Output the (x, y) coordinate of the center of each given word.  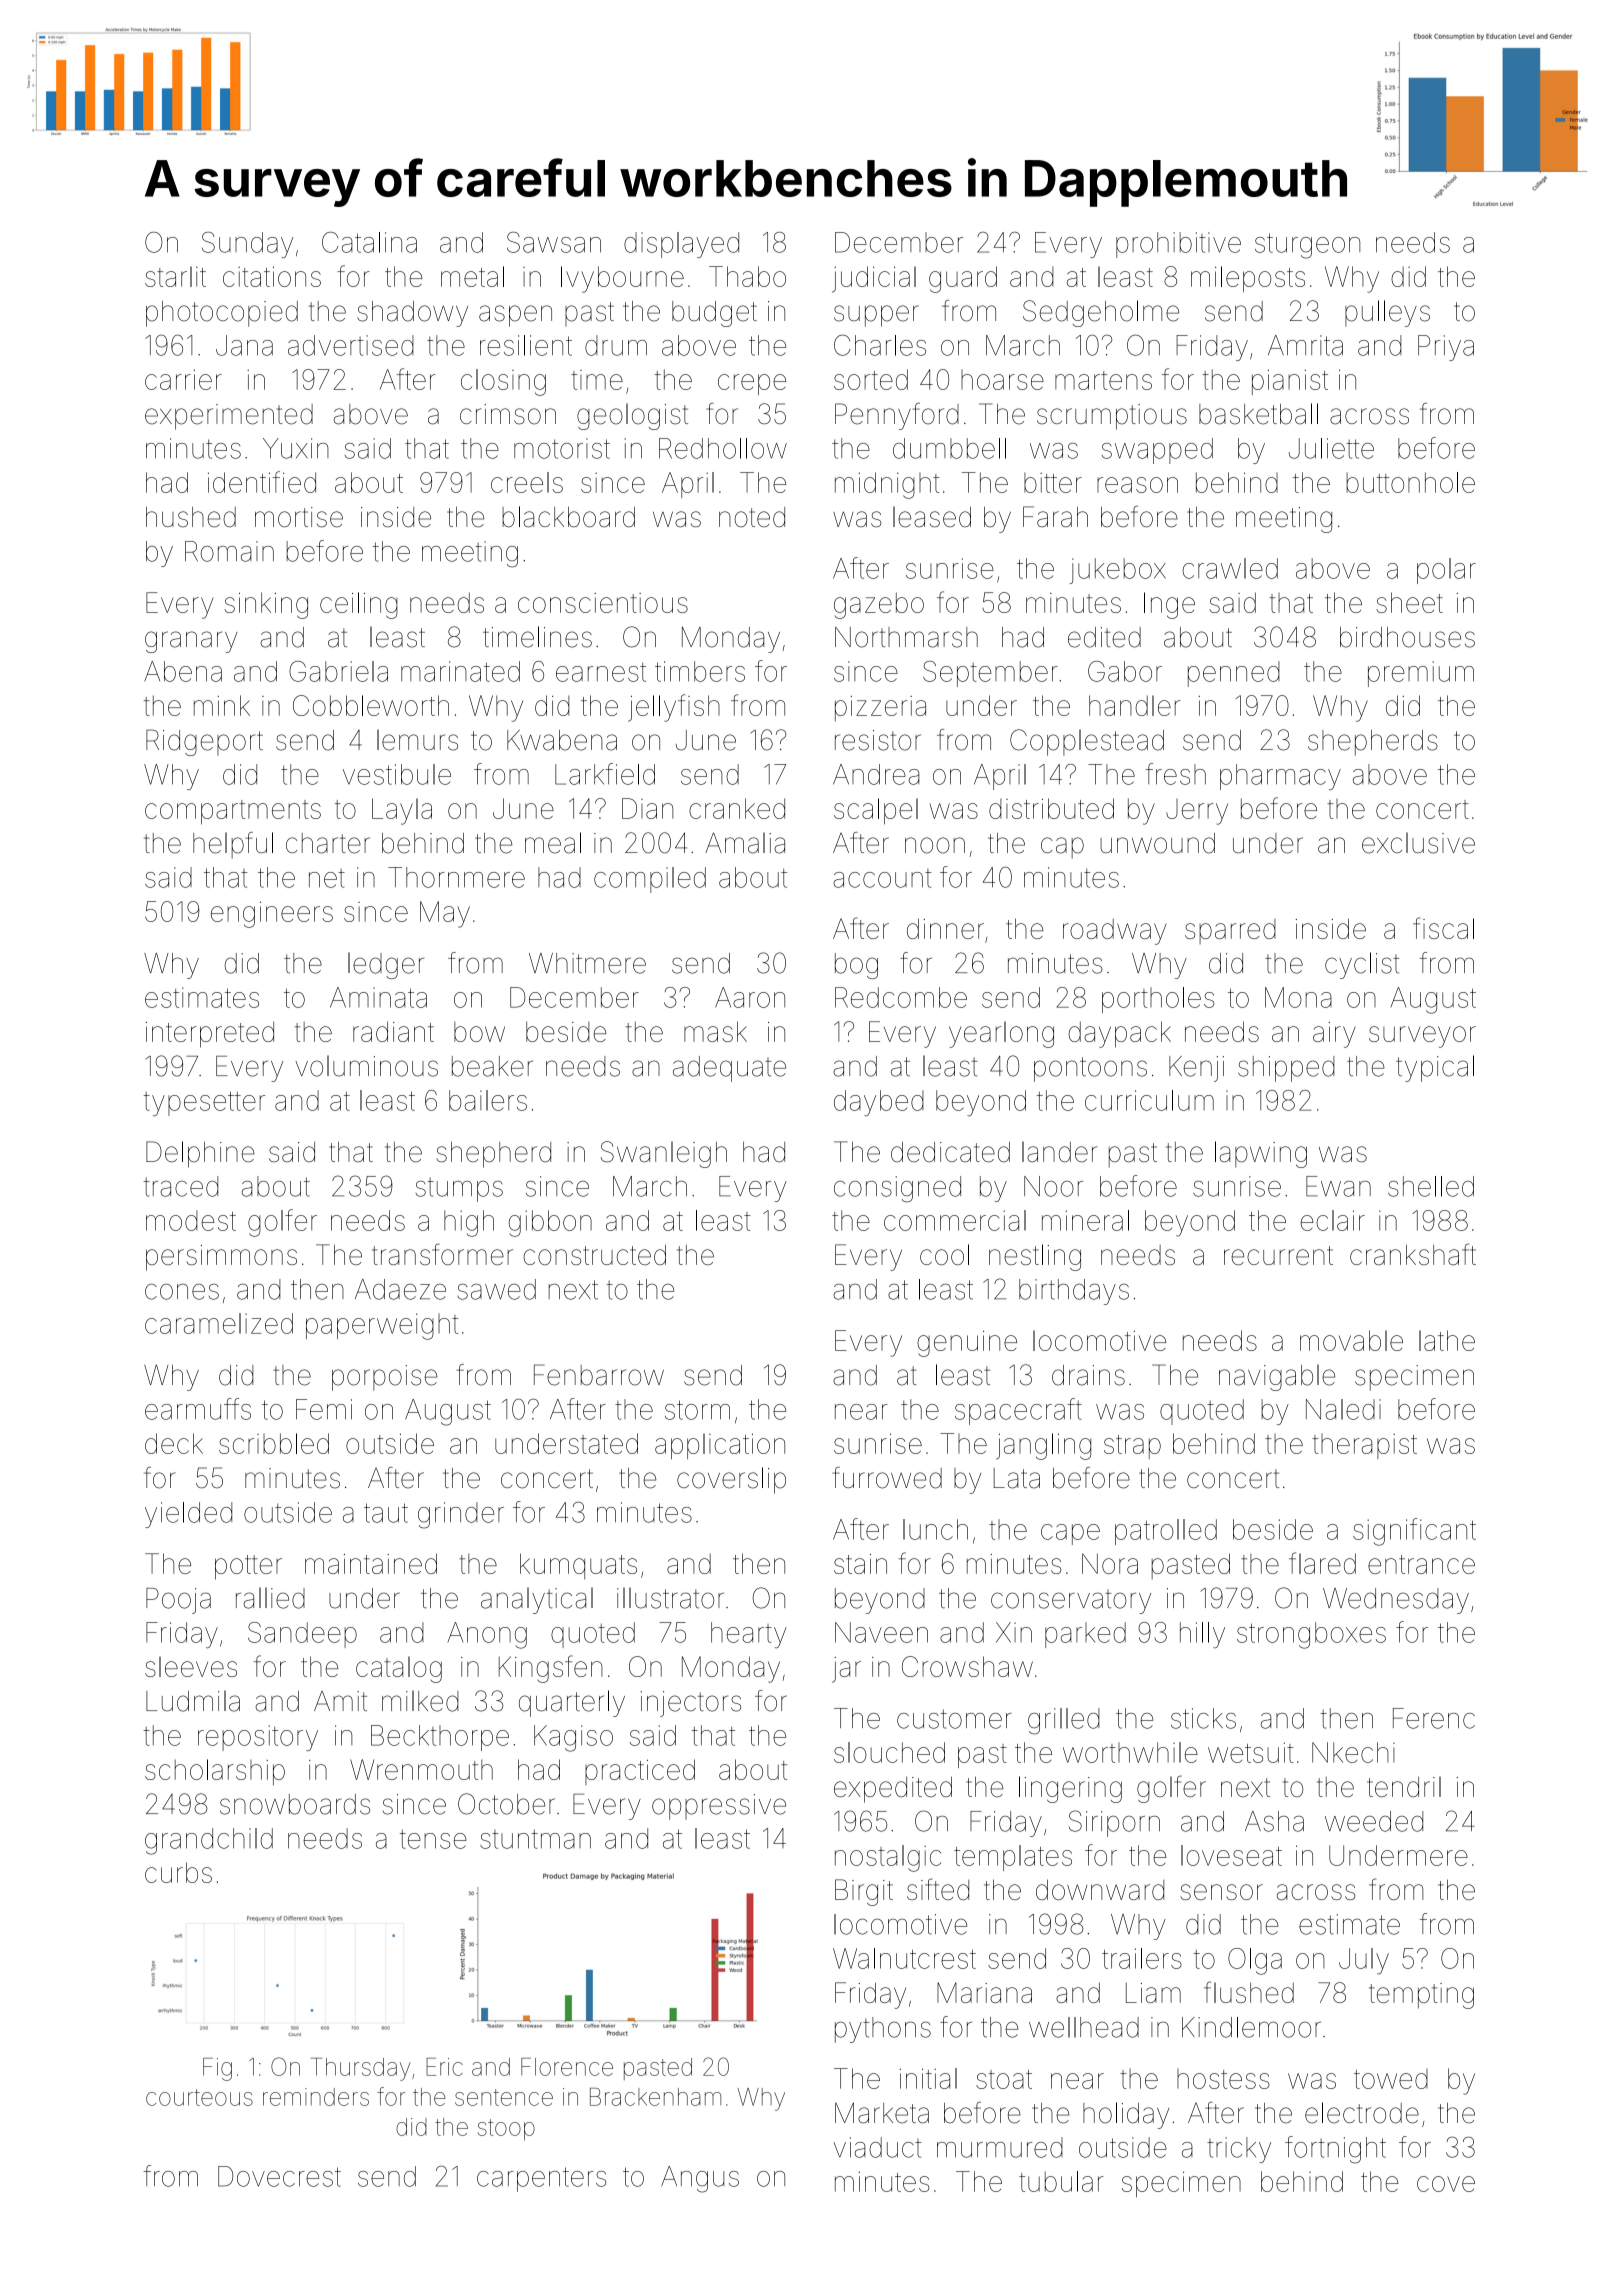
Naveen (881, 1632)
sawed (496, 1289)
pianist (1290, 382)
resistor (878, 740)
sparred (1230, 931)
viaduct (877, 2147)
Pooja (178, 1601)
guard (963, 279)
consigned (897, 1189)
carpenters (541, 2179)
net (327, 878)
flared (1322, 1563)
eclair (1333, 1220)
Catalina (369, 242)
